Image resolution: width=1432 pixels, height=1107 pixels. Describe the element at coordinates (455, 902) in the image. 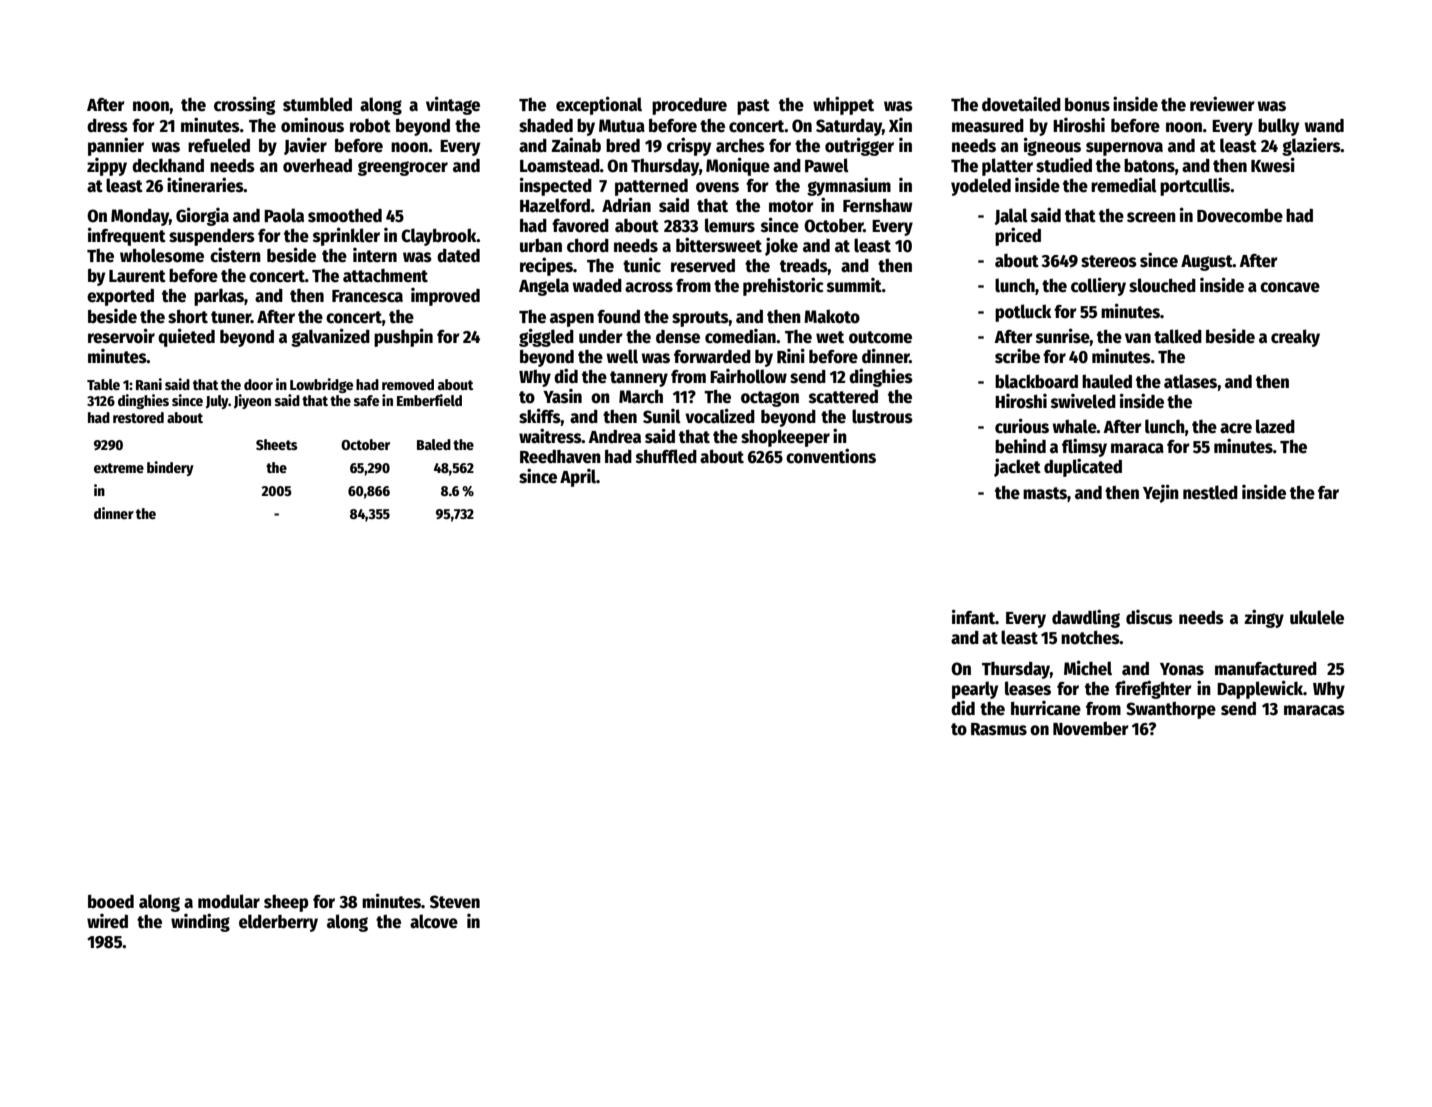

I see `Steven` at that location.
